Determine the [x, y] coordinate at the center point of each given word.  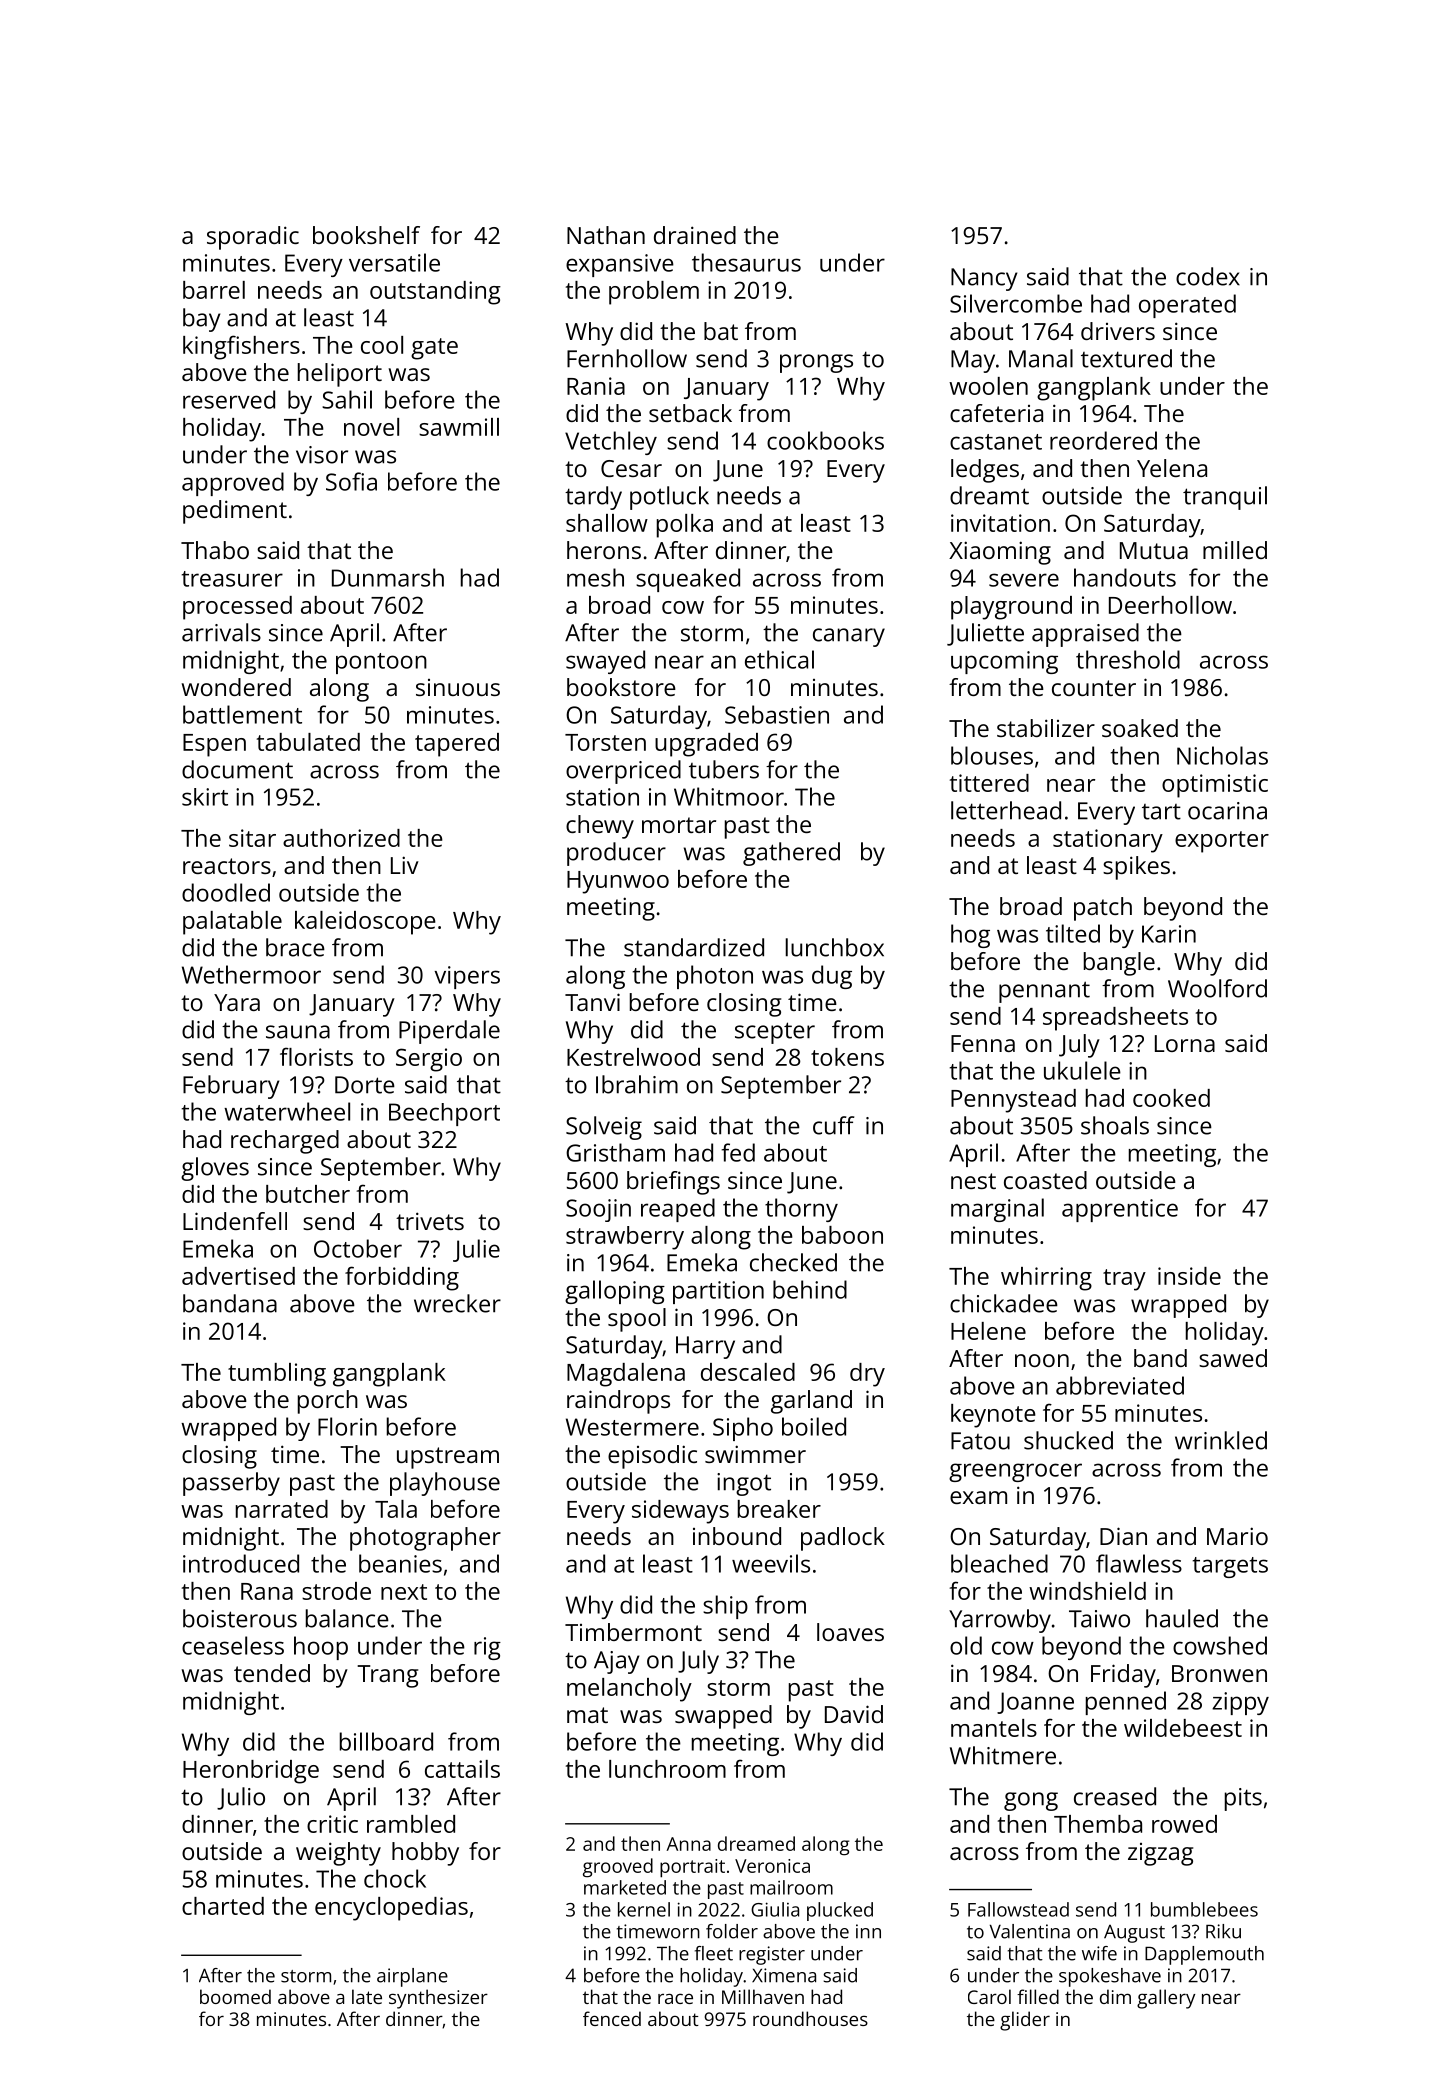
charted [223, 1906]
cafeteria [996, 413]
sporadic [253, 238]
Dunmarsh [388, 577]
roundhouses [810, 2018]
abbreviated [1120, 1385]
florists [316, 1056]
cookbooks [825, 440]
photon [715, 977]
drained [695, 235]
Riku [1223, 1931]
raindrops [618, 1402]
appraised [1085, 635]
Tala [396, 1509]
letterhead [1006, 810]
